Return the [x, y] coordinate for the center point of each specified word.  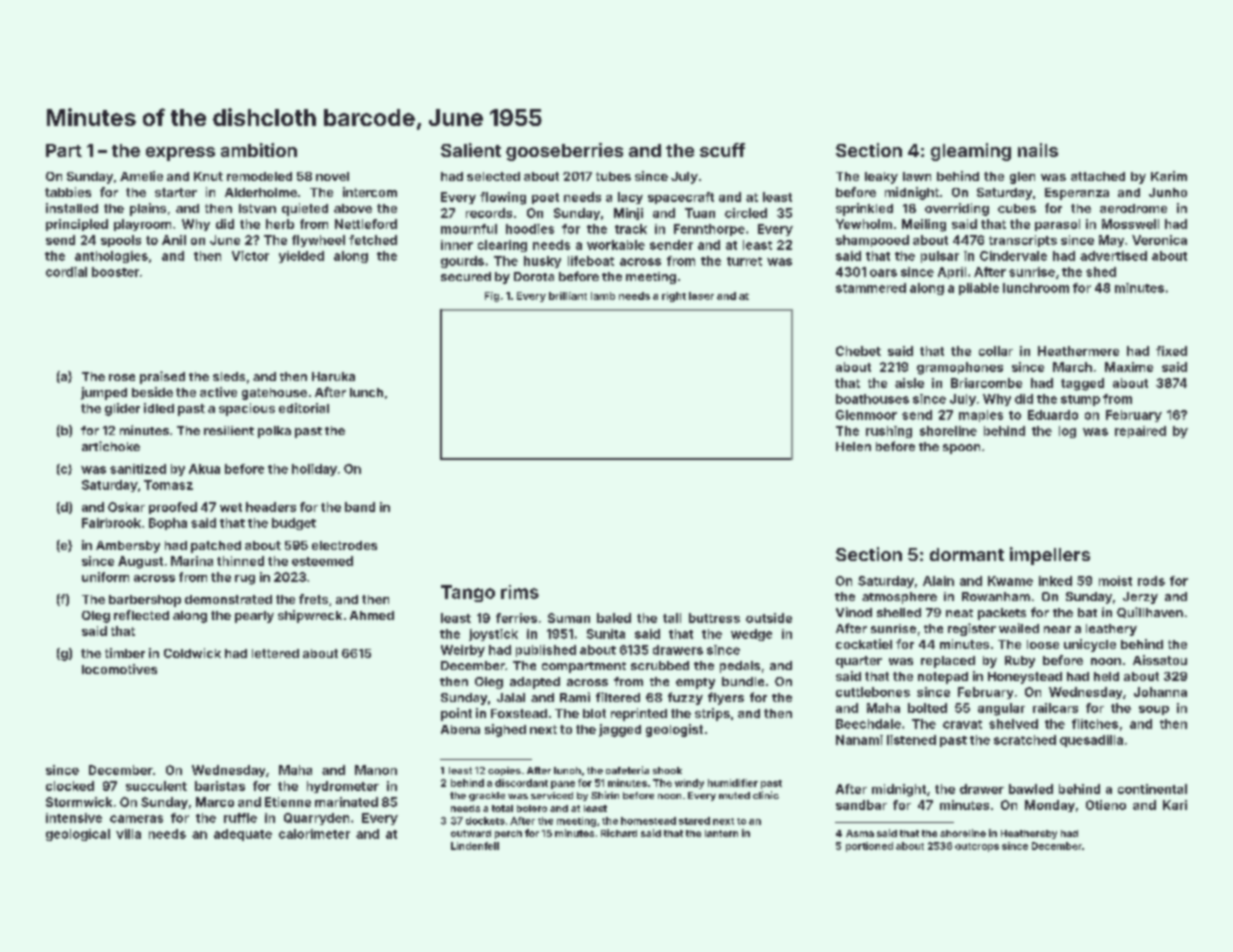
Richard [619, 833]
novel [332, 176]
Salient [471, 150]
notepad [943, 678]
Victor [250, 256]
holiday [314, 470]
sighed [505, 730]
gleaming [971, 152]
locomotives [119, 669]
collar [996, 351]
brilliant [568, 296]
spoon [961, 449]
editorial [304, 408]
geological [78, 835]
